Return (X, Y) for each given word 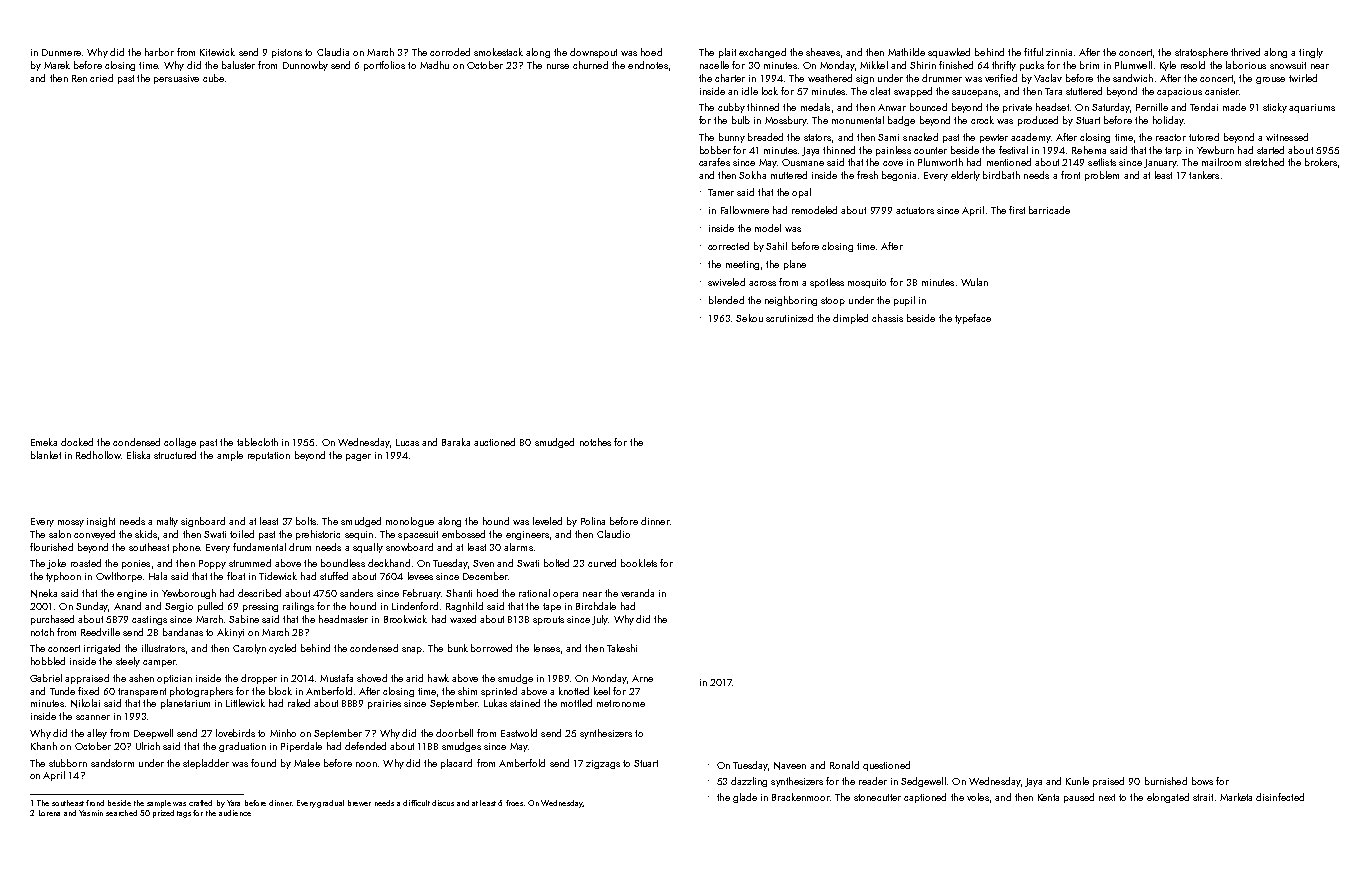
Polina (593, 521)
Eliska (138, 455)
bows (1202, 781)
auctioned (494, 442)
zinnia (1059, 52)
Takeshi (622, 648)
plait (727, 53)
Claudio (613, 534)
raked (299, 703)
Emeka (44, 442)
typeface (973, 319)
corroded (450, 52)
